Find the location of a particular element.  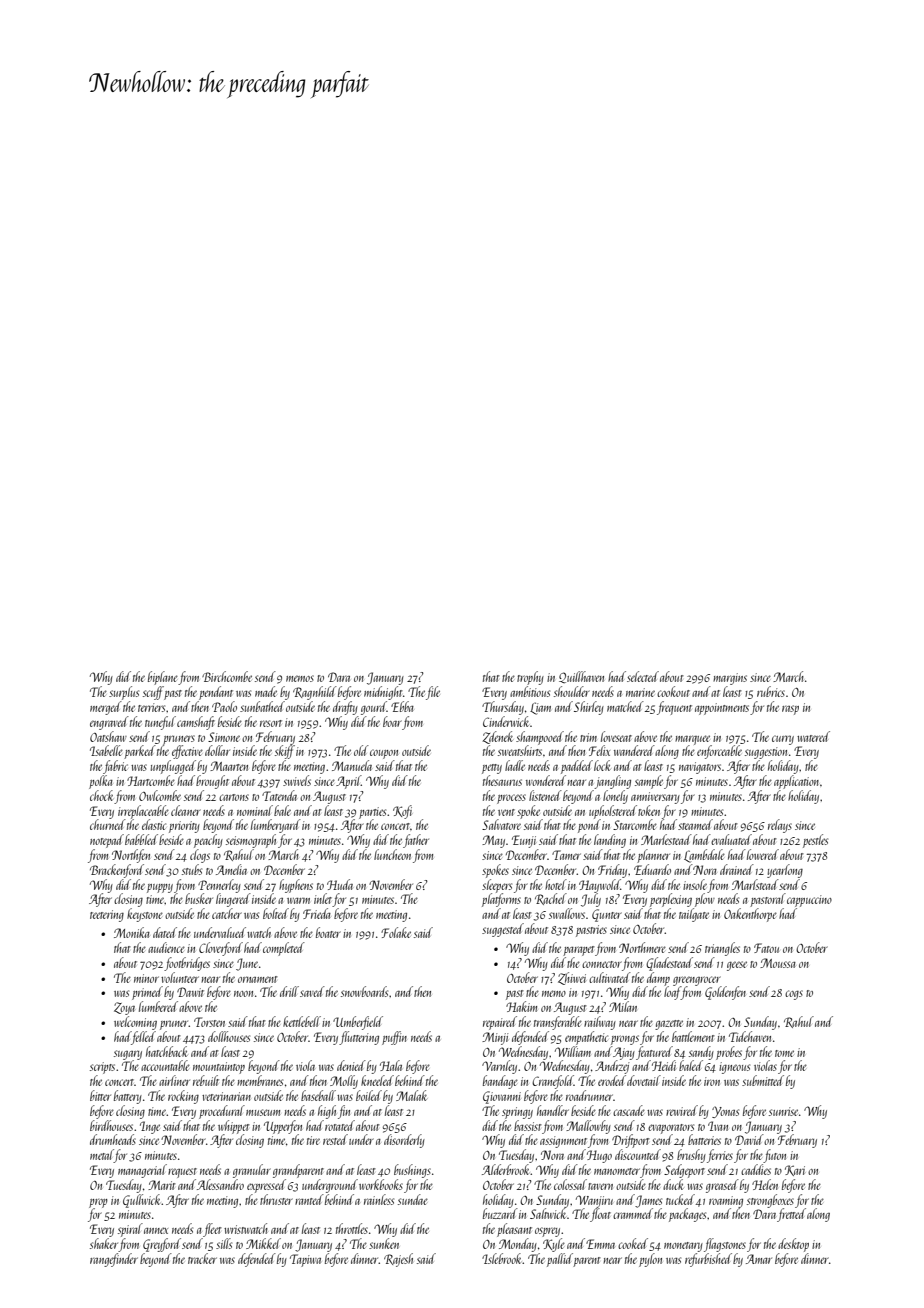

shaker is located at coordinates (104, 1243).
